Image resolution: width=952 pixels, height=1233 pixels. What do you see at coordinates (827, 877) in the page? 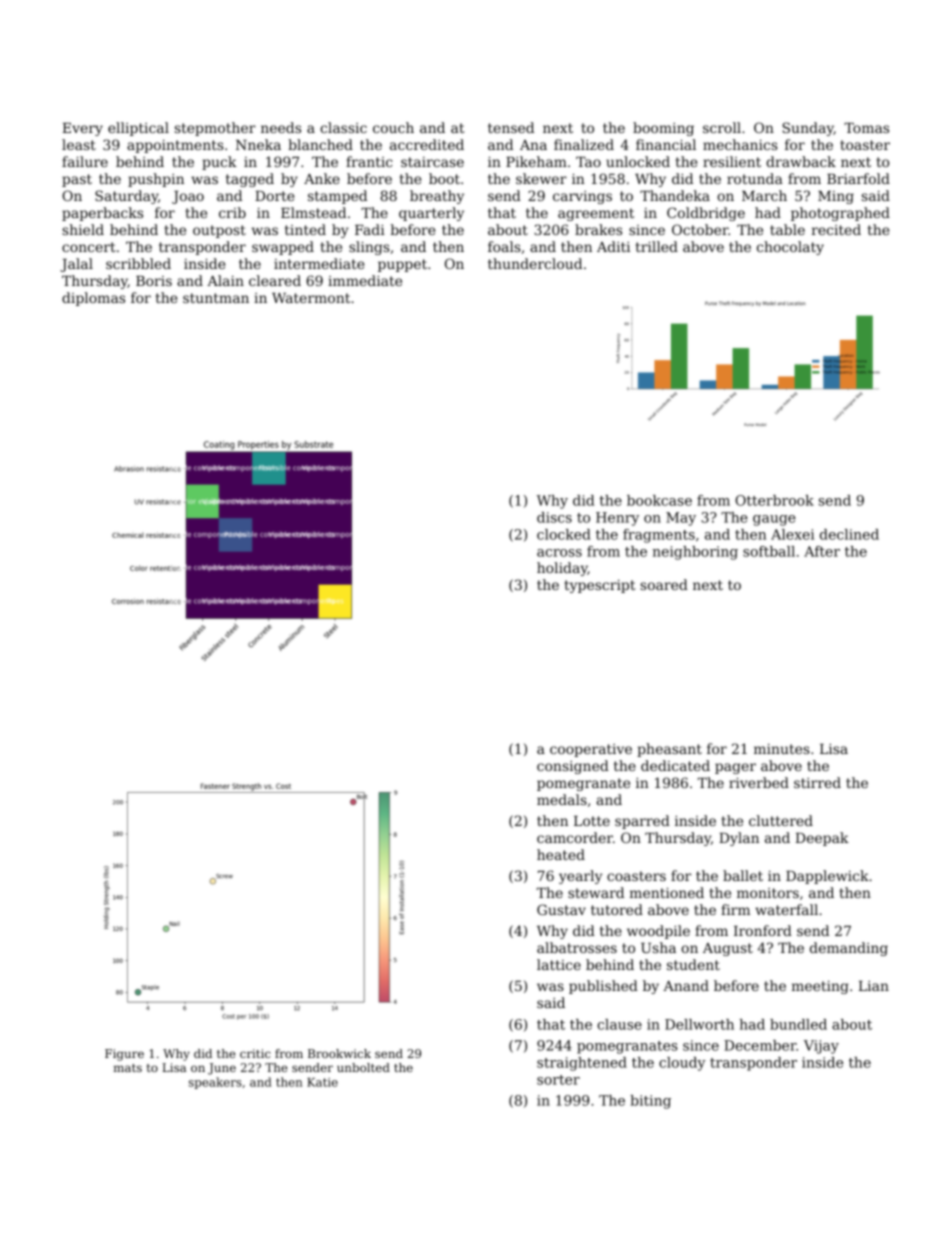
I see `Dapplewick` at bounding box center [827, 877].
